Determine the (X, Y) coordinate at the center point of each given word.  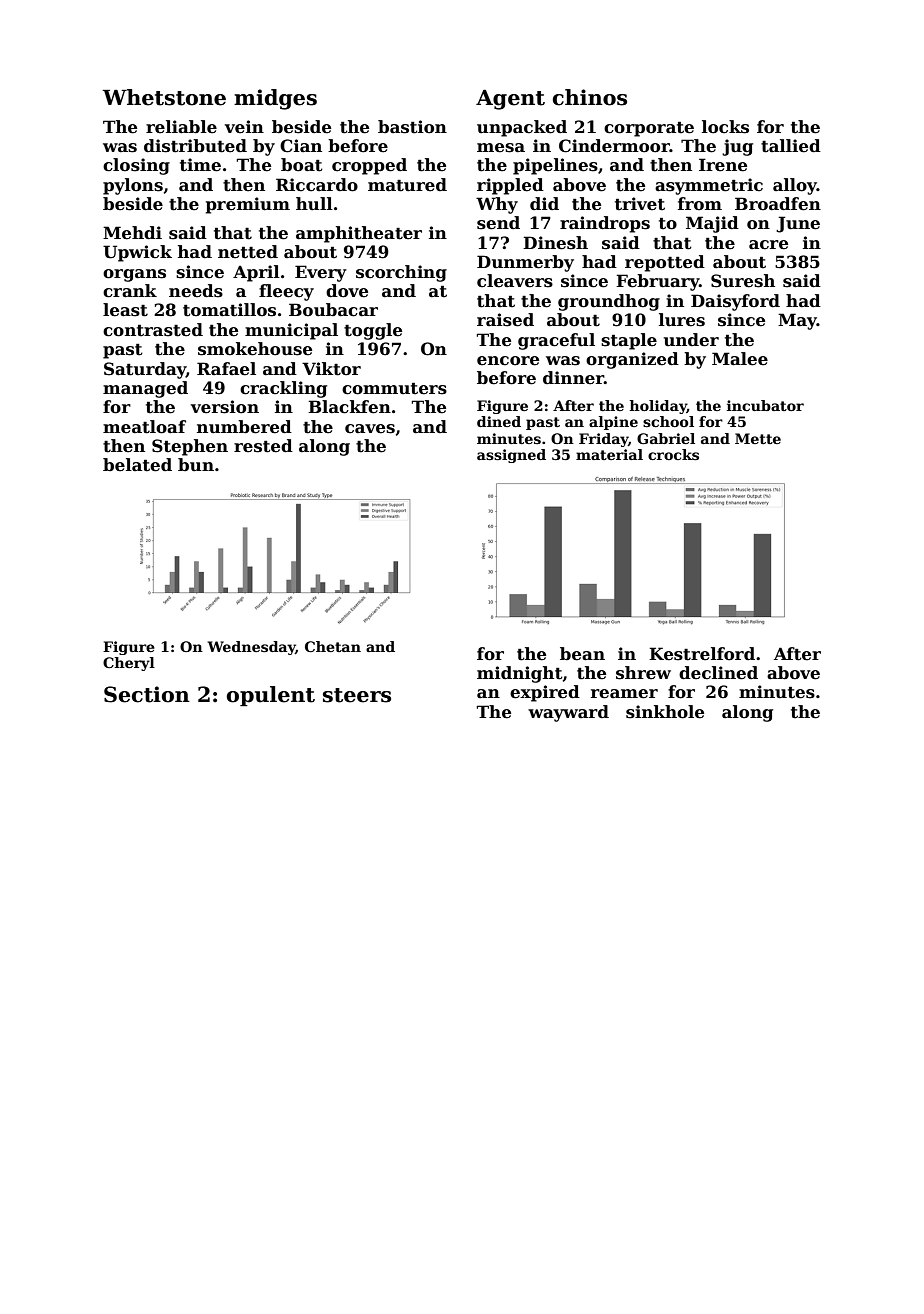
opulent (271, 696)
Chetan (333, 646)
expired (545, 693)
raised (505, 320)
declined (718, 673)
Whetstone (164, 97)
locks (725, 127)
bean (582, 654)
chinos (590, 97)
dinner (573, 378)
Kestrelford (702, 654)
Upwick (137, 253)
